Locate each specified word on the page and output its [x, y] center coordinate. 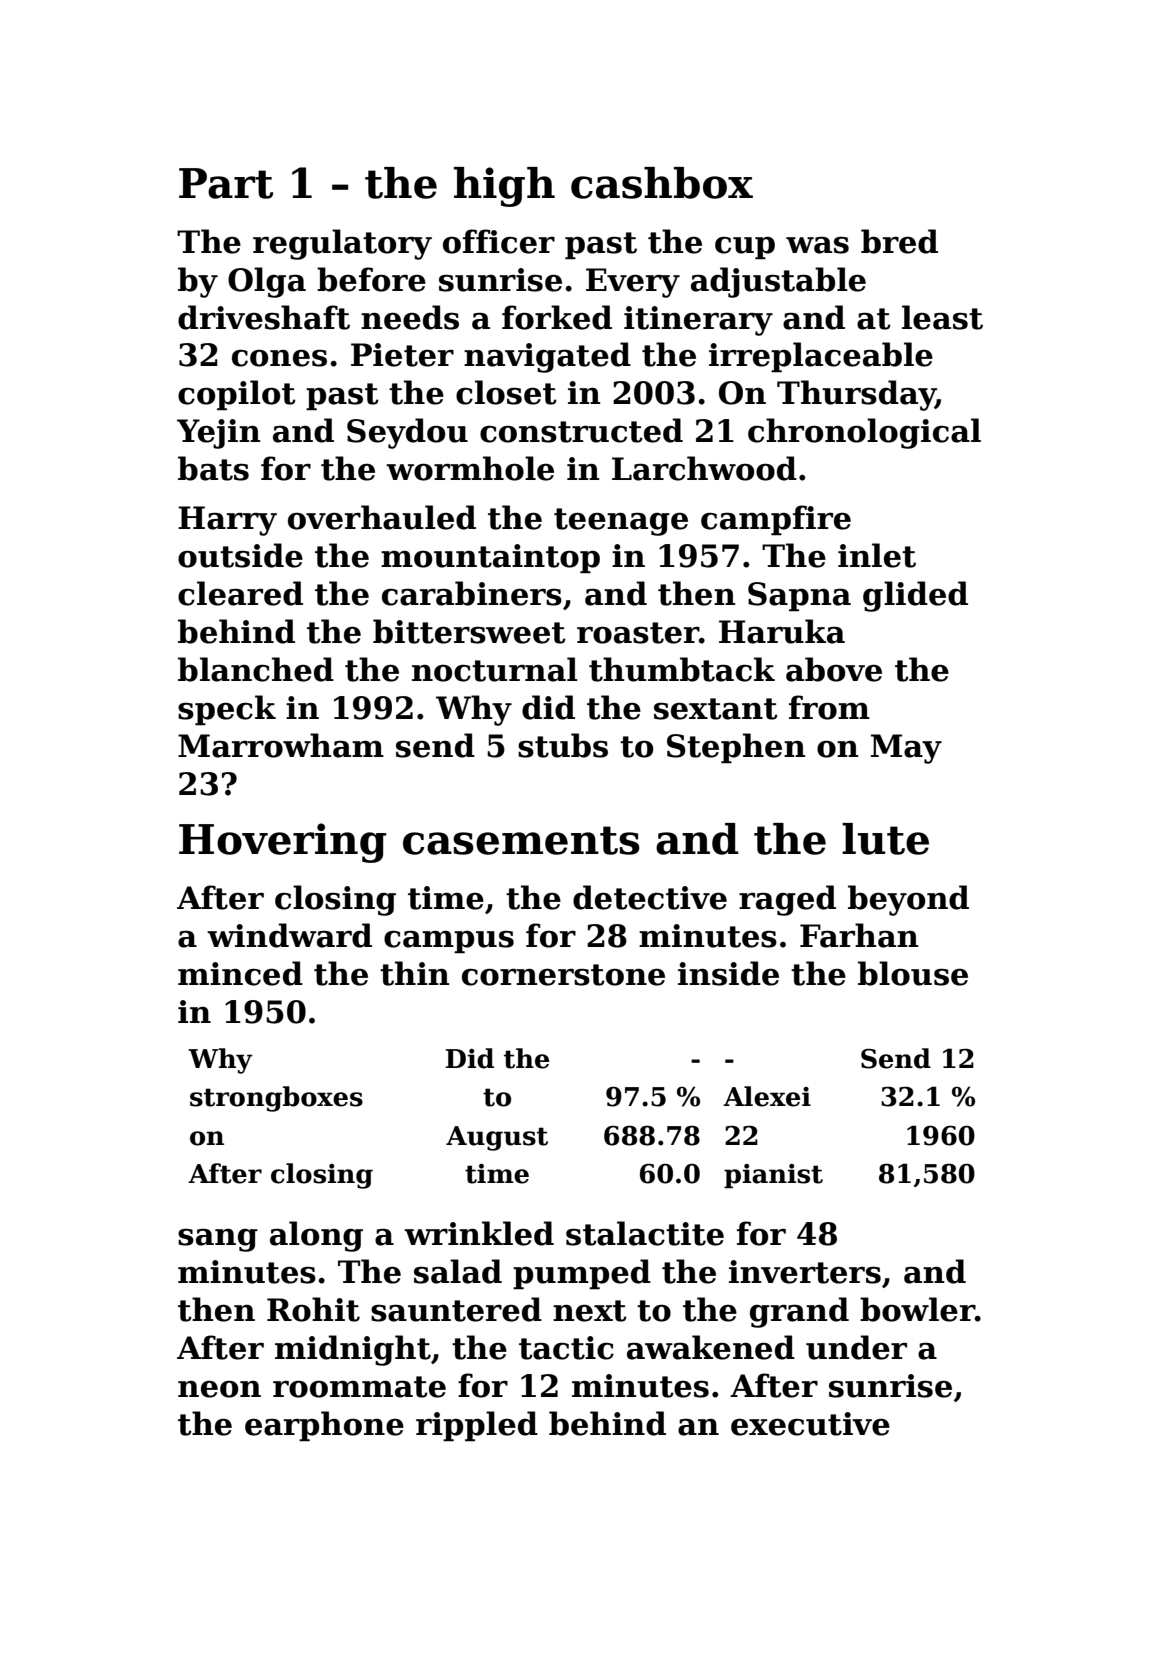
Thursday [856, 395]
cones [279, 358]
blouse [913, 973]
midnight [353, 1350]
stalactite [645, 1233]
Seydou [407, 433]
